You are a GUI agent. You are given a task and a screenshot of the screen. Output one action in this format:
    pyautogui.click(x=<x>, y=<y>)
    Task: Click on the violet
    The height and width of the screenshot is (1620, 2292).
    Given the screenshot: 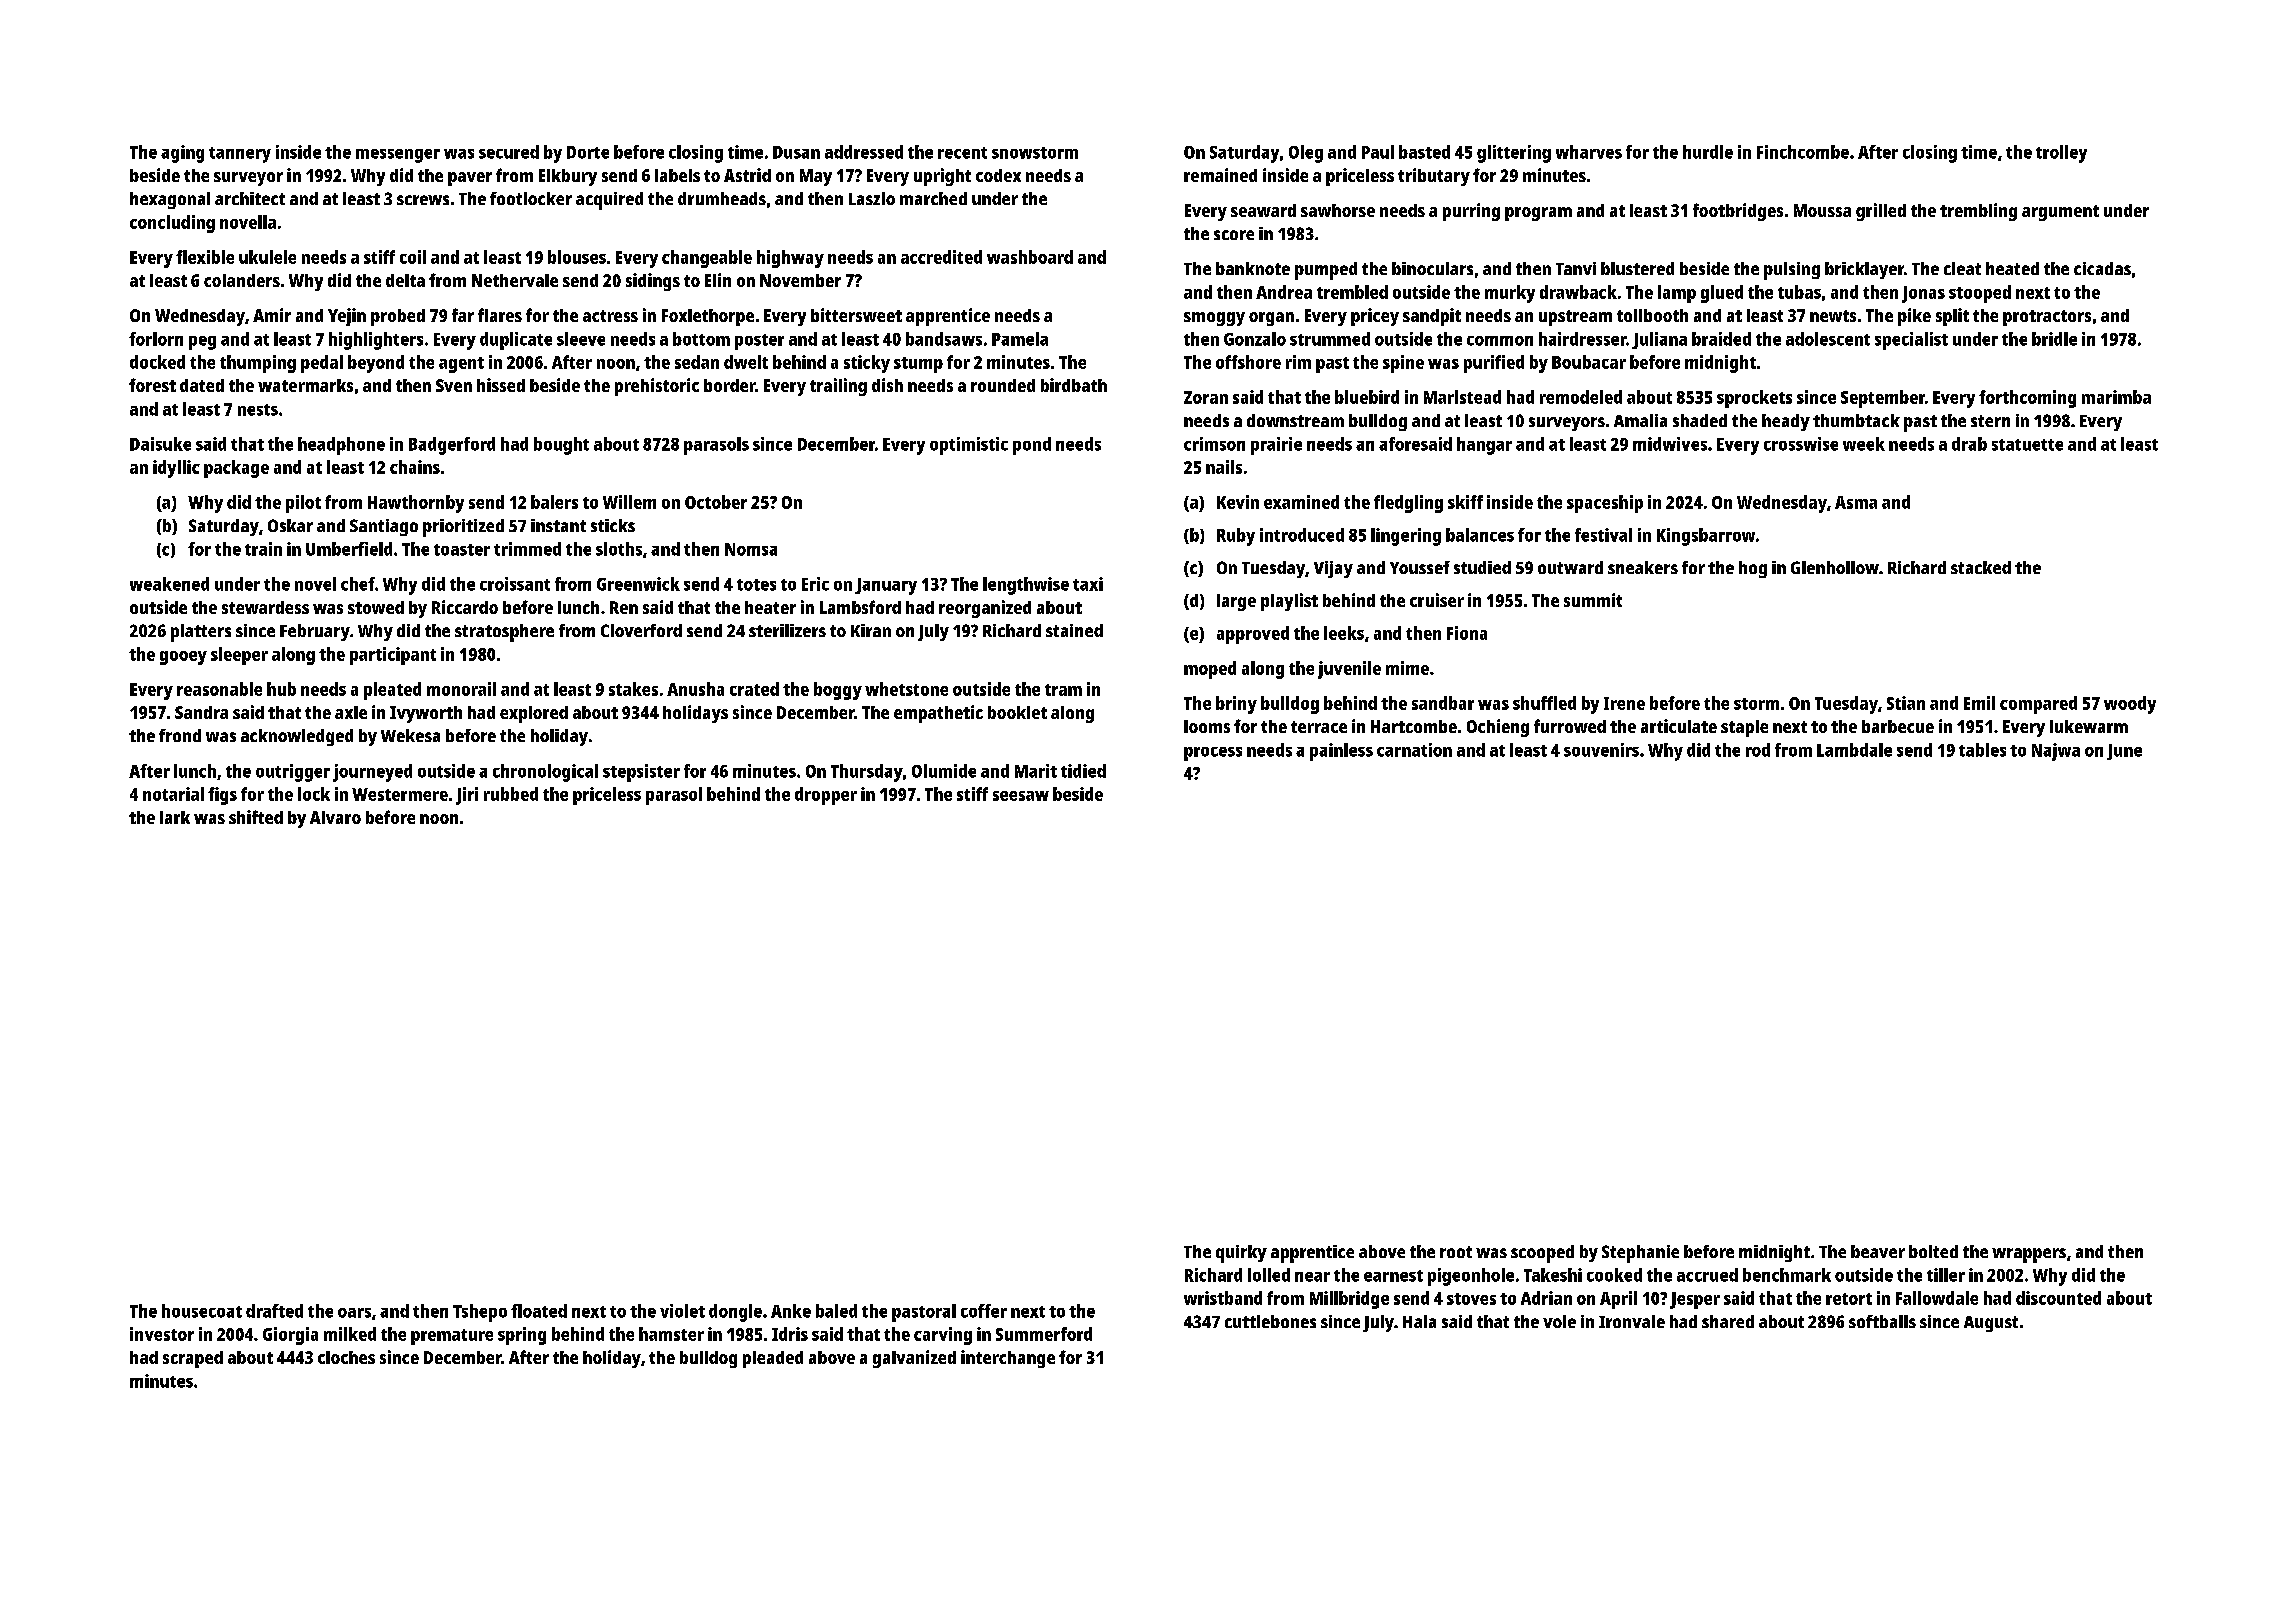 What is the action you would take?
    pyautogui.click(x=682, y=1311)
